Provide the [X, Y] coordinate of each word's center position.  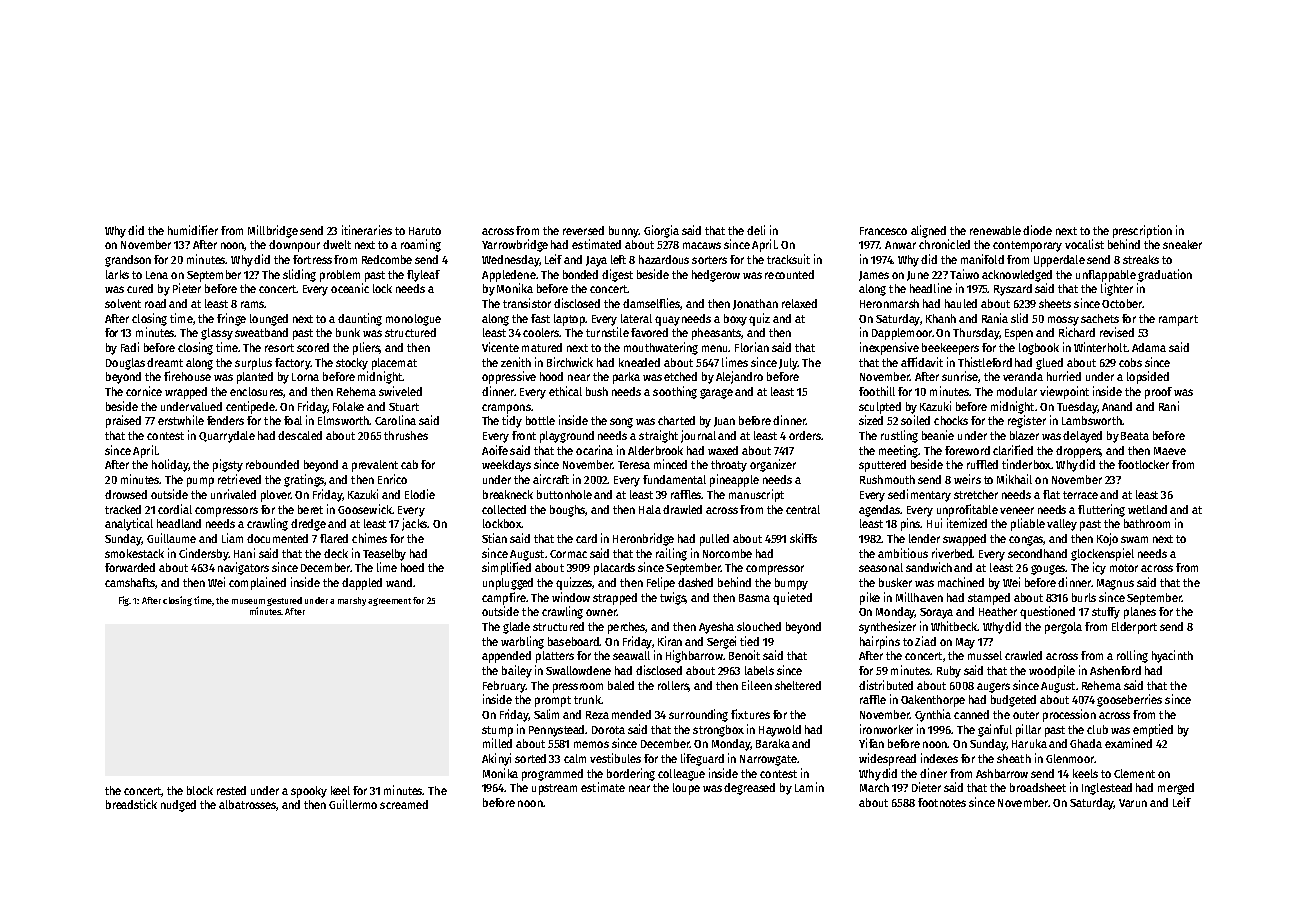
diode [1037, 230]
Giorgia [661, 231]
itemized [967, 523]
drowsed [126, 494]
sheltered [798, 685]
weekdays [506, 466]
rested [231, 790]
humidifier [193, 230]
